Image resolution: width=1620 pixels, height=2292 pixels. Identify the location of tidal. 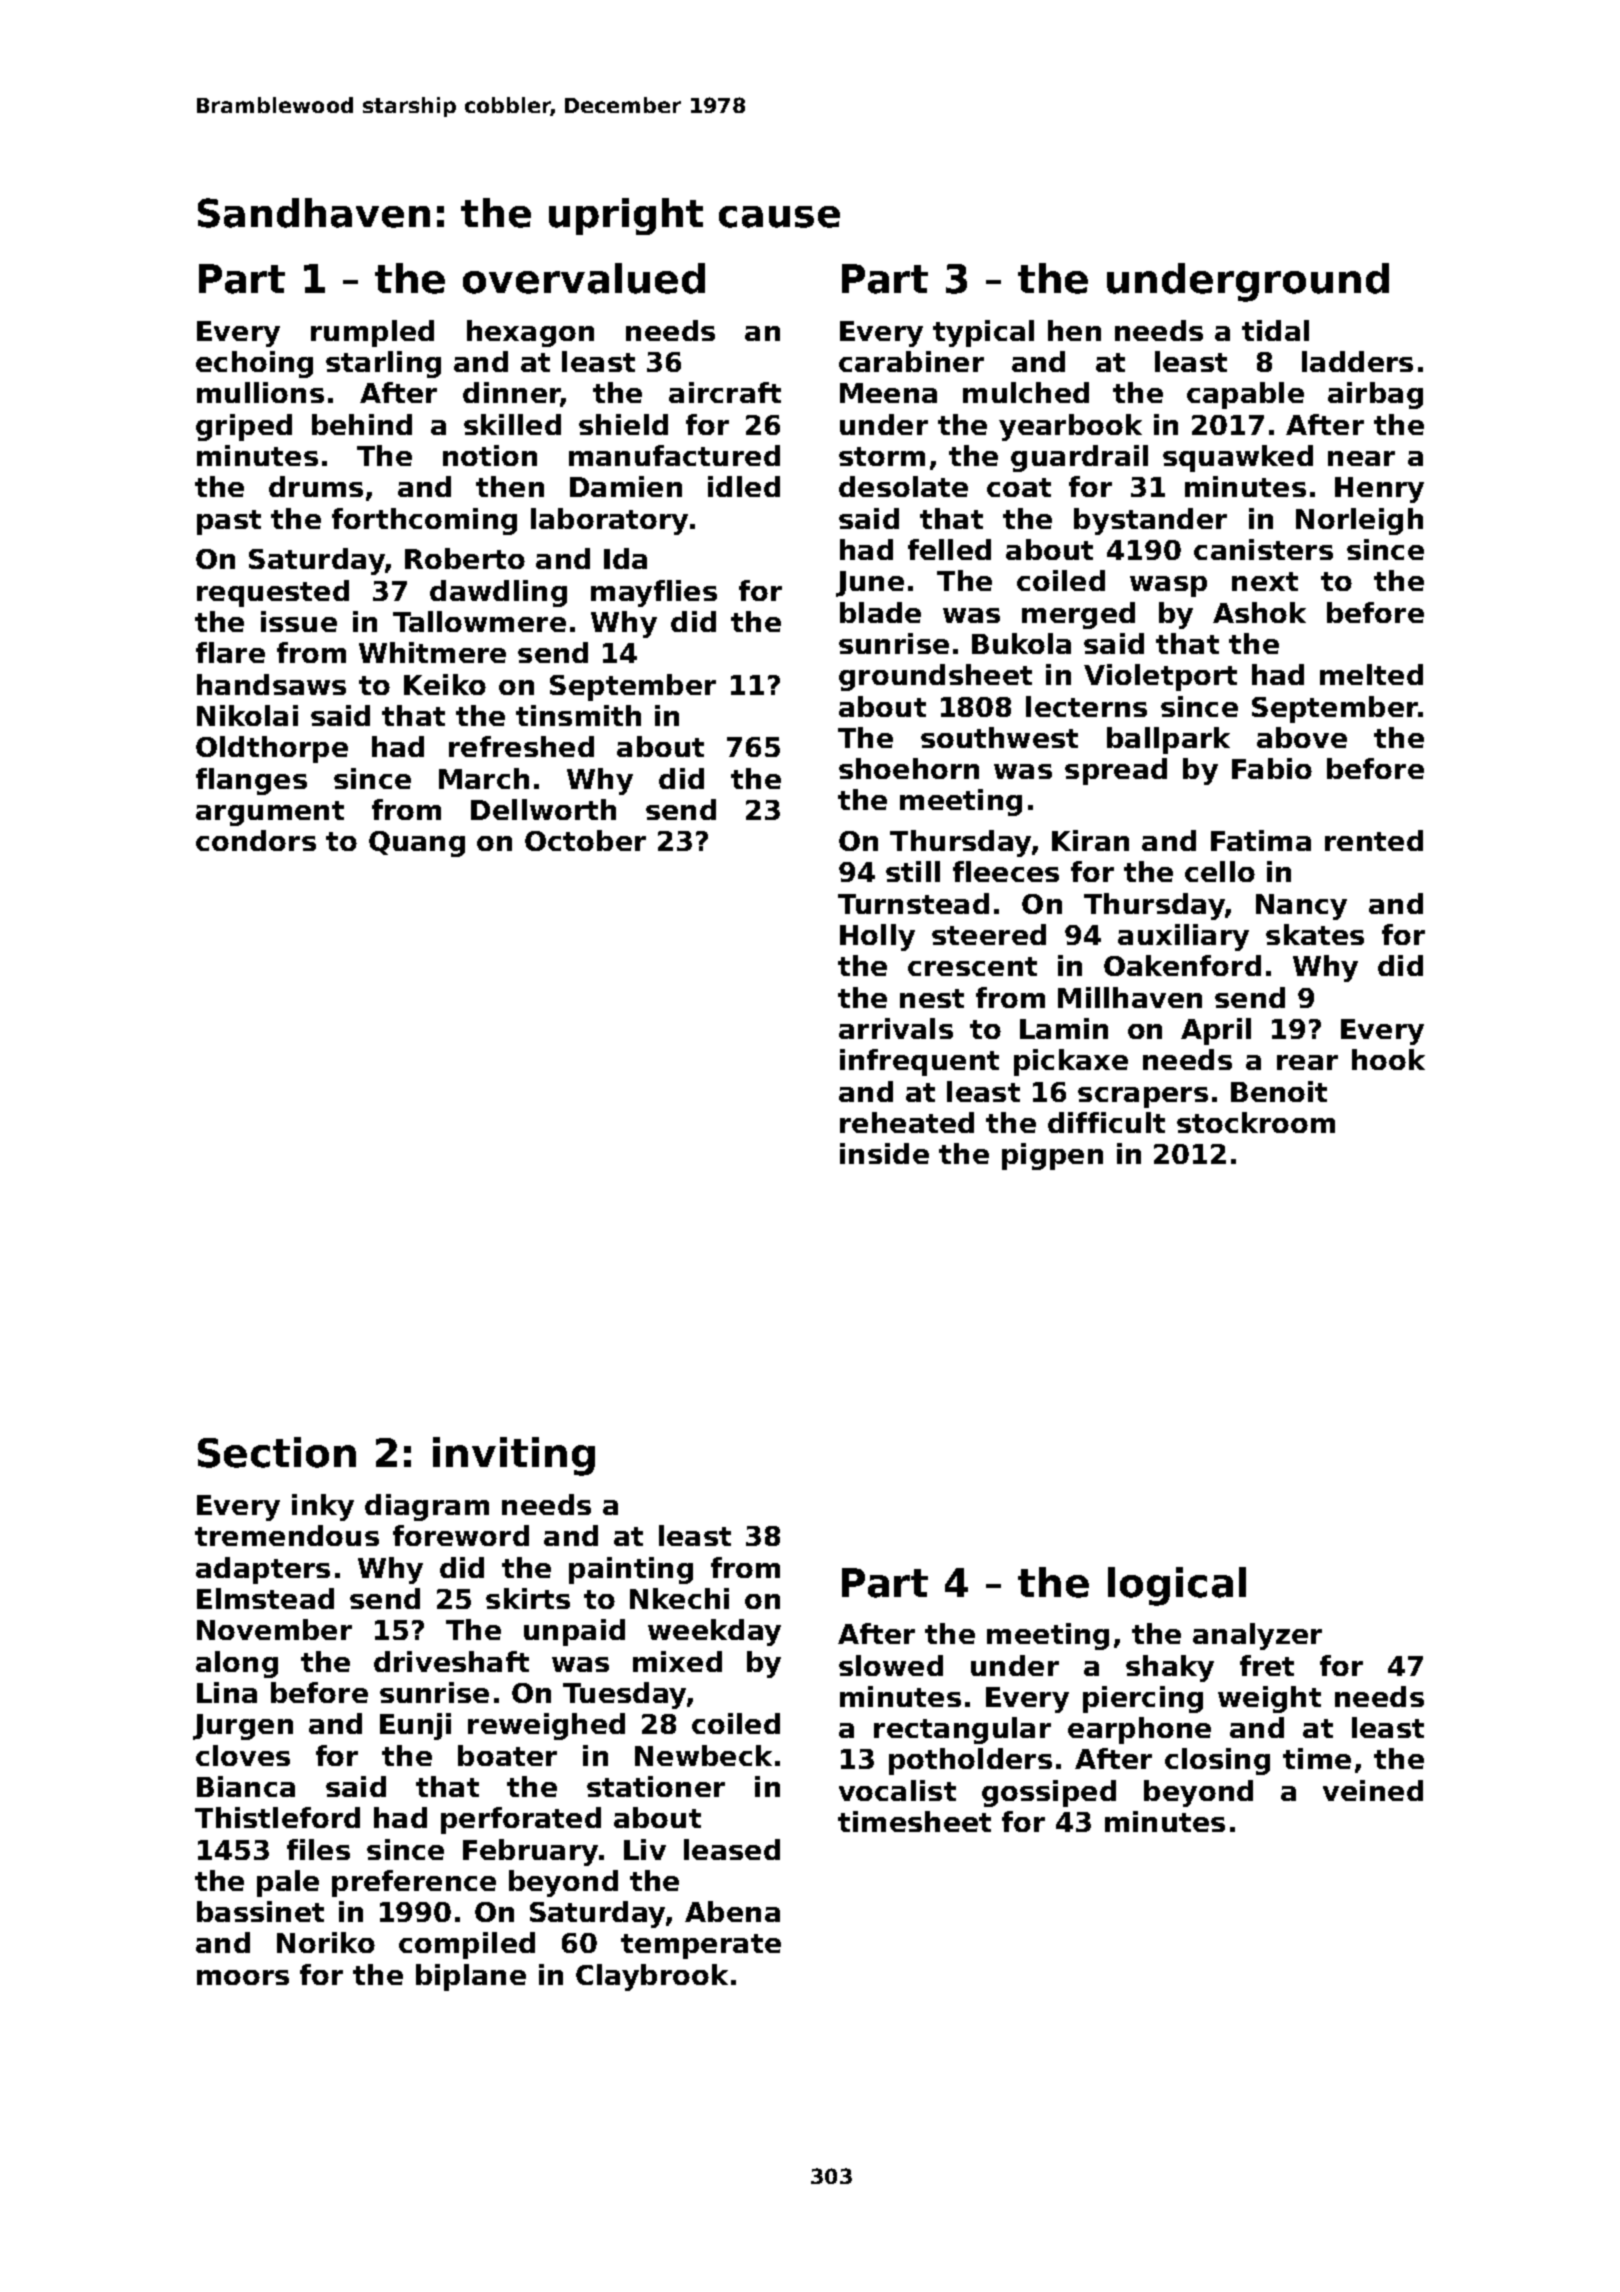
(1275, 330).
